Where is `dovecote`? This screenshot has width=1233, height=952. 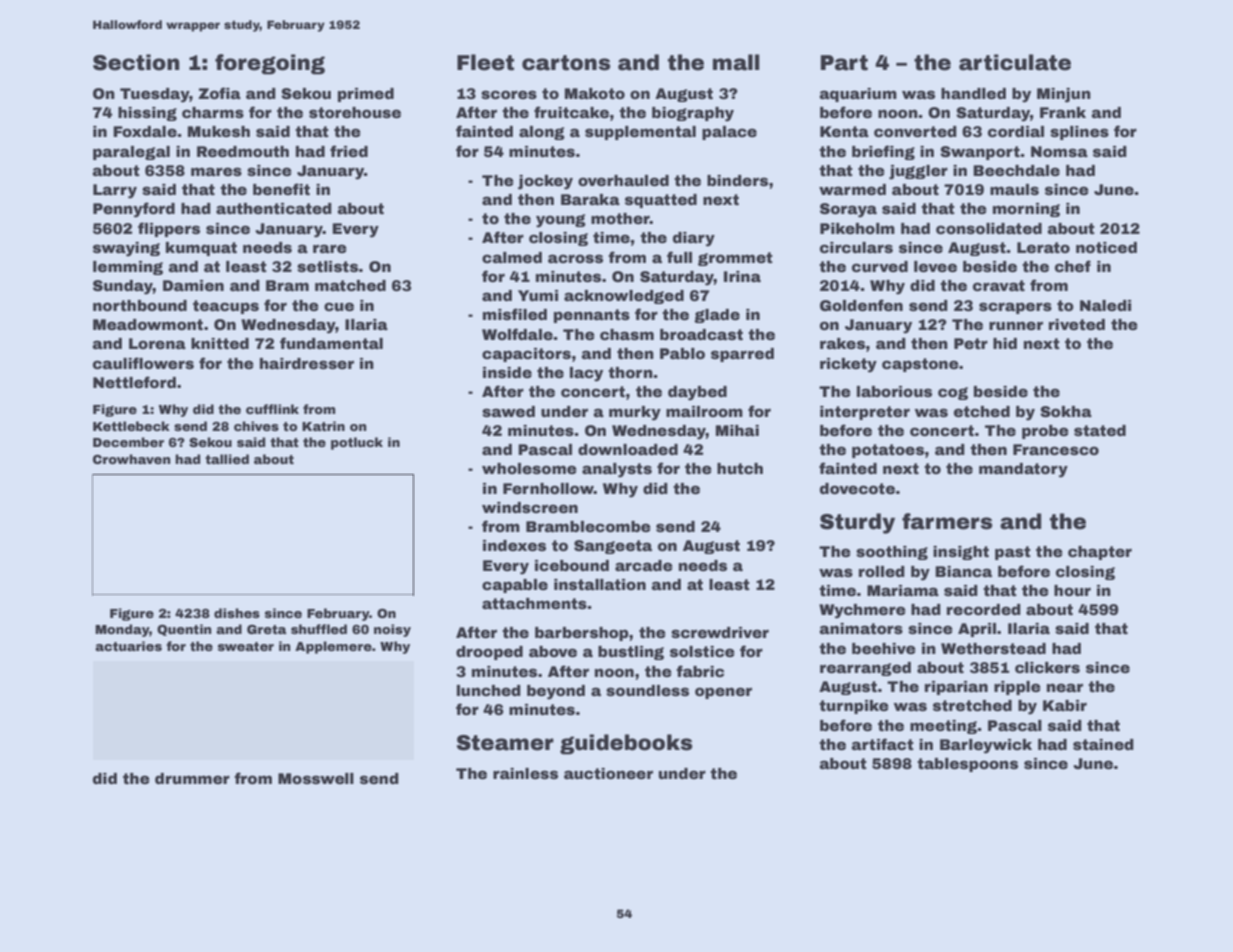
dovecote is located at coordinates (857, 488).
